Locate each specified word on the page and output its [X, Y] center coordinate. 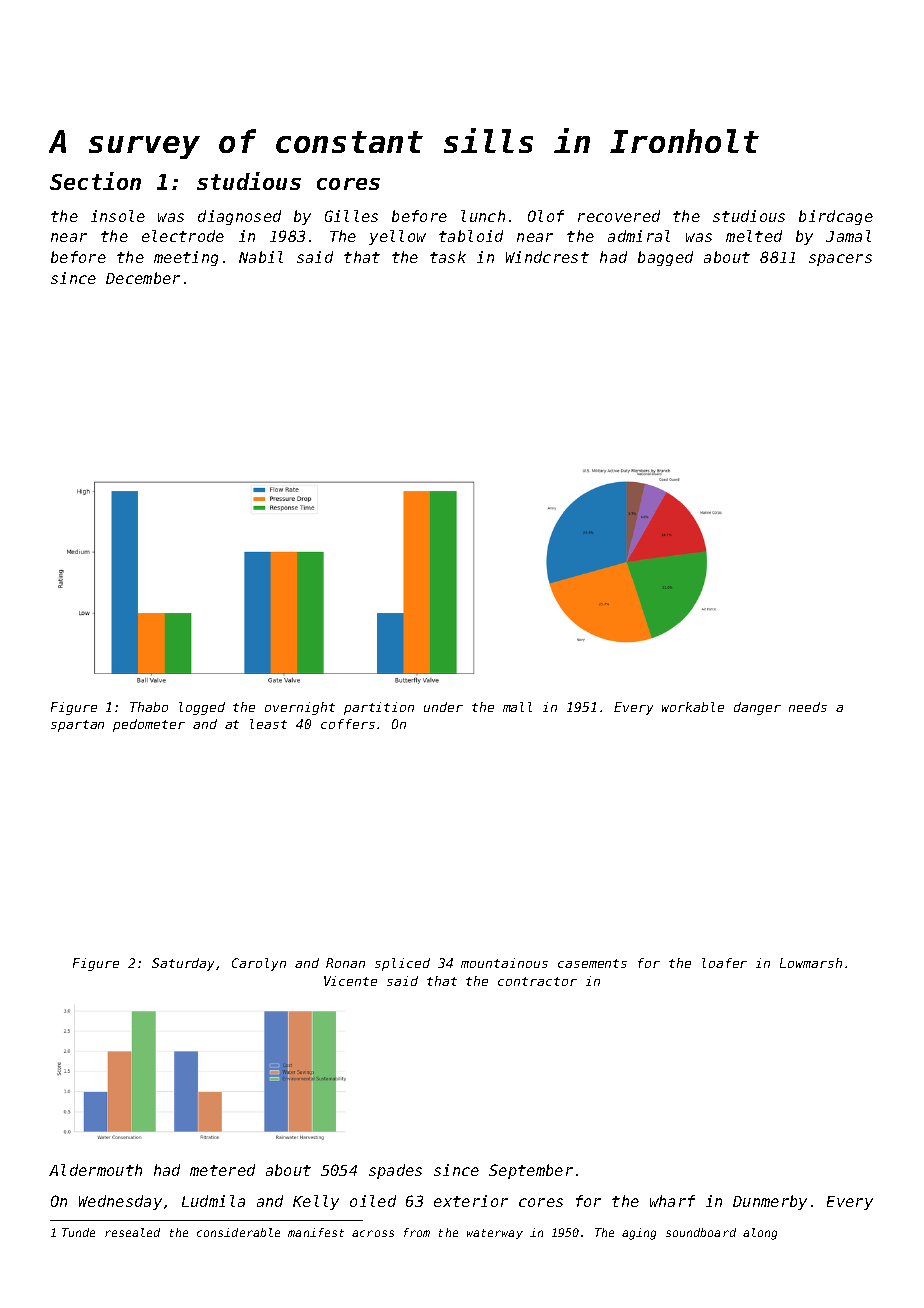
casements [592, 963]
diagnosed [239, 217]
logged [202, 708]
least [268, 724]
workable [693, 707]
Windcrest [547, 257]
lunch [483, 216]
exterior [471, 1201]
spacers [840, 260]
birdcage [836, 217]
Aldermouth [95, 1170]
